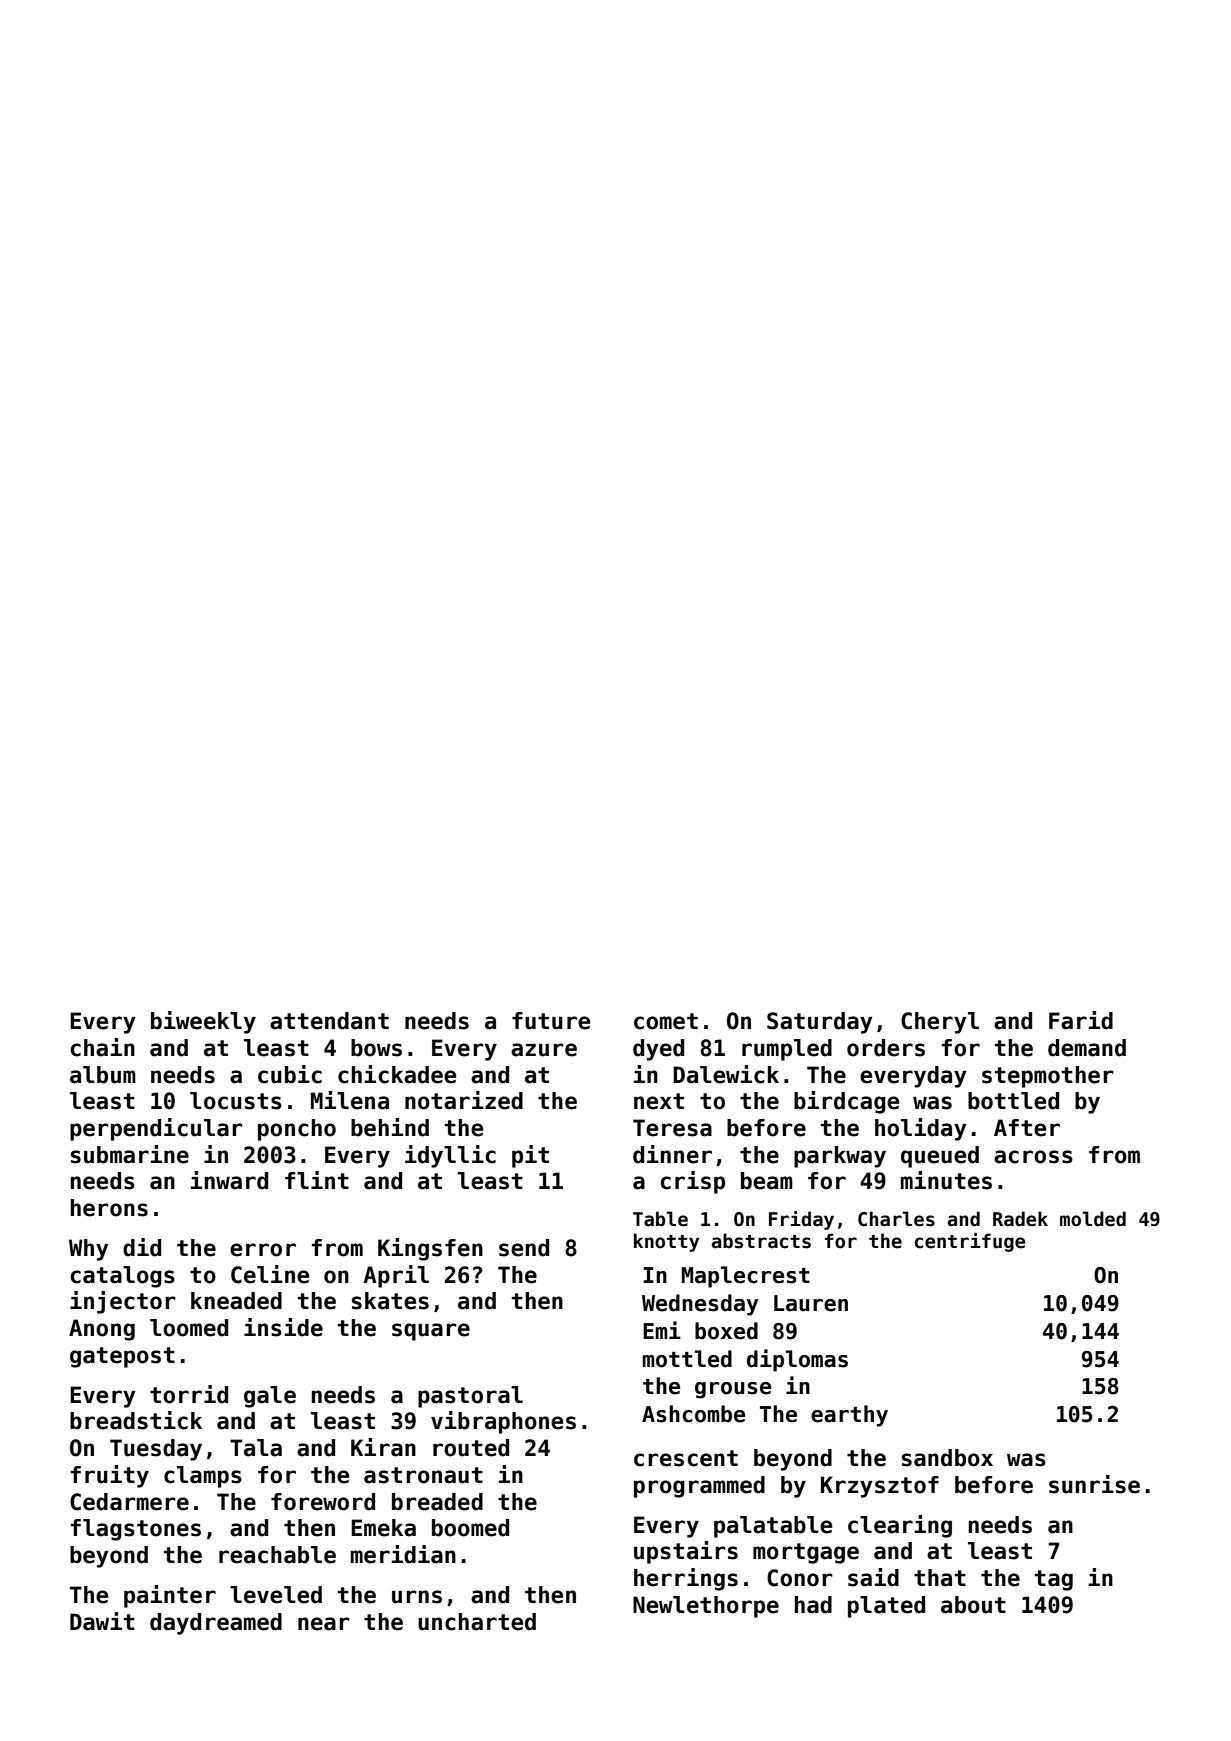 The image size is (1231, 1741). What do you see at coordinates (329, 1021) in the screenshot?
I see `attendant` at bounding box center [329, 1021].
